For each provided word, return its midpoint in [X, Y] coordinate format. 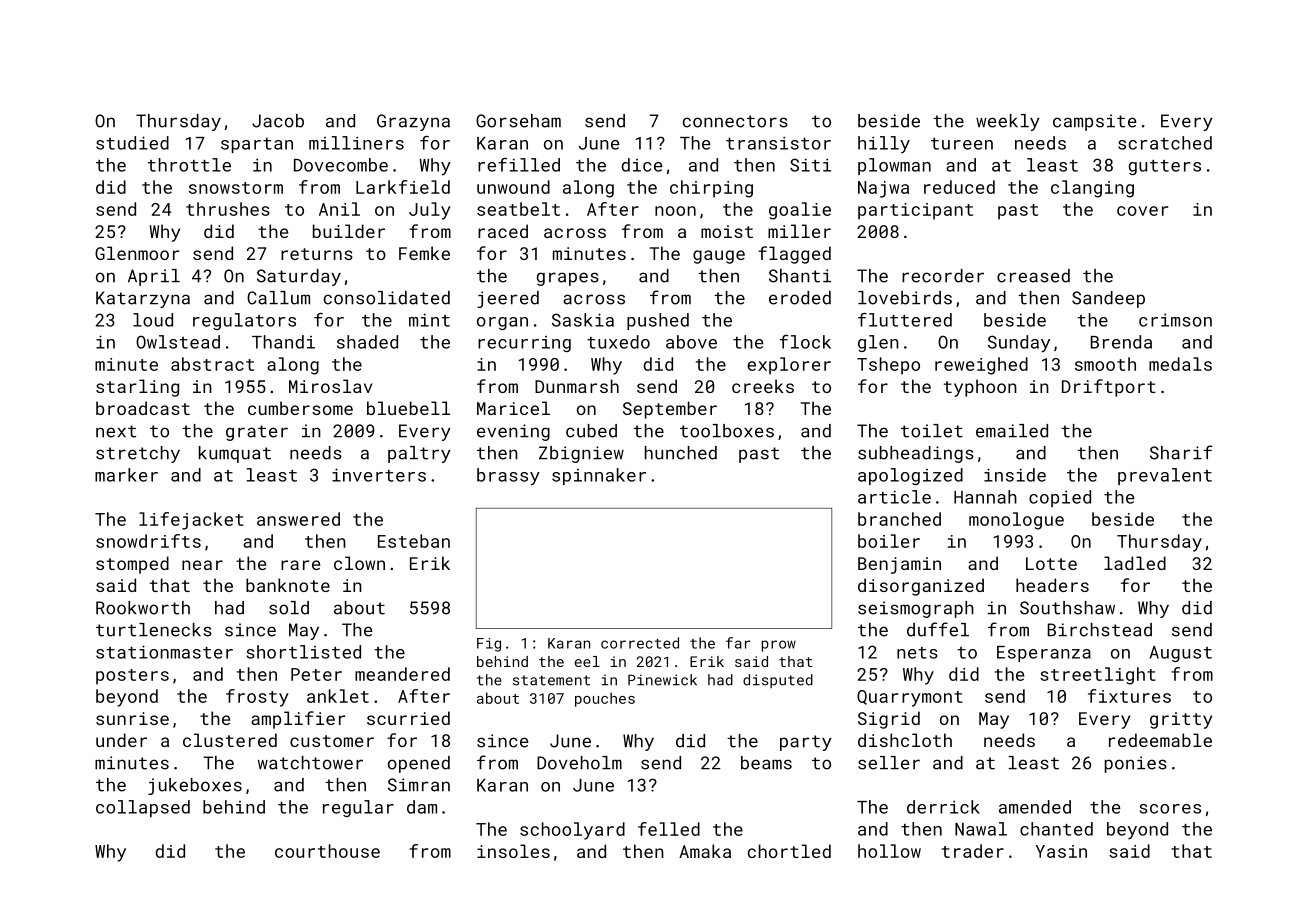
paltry [419, 454]
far [738, 643]
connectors [735, 121]
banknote [288, 585]
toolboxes [727, 431]
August [1181, 654]
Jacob [278, 121]
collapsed [143, 808]
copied [1060, 498]
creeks [763, 386]
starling [137, 388]
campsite [1095, 122]
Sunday [1019, 344]
